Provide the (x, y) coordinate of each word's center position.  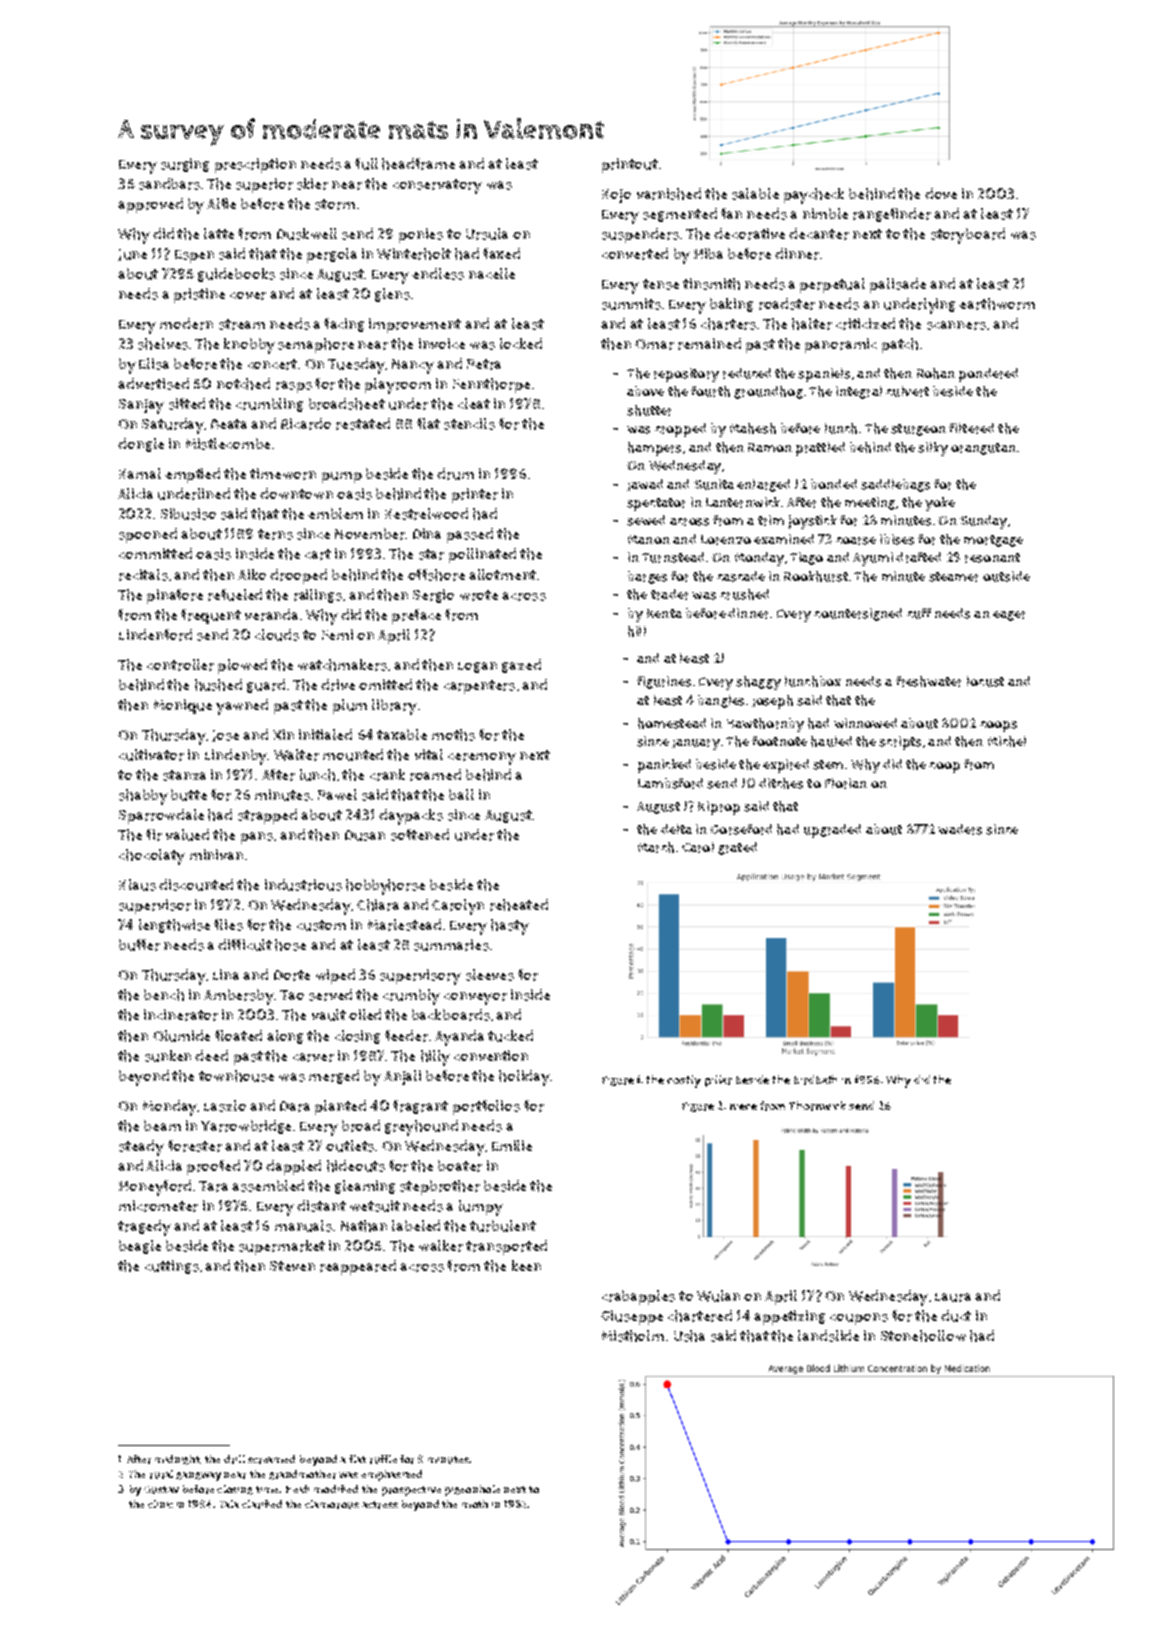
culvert (907, 391)
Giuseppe (632, 1317)
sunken (168, 1056)
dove (941, 193)
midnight (177, 1460)
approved (150, 205)
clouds (277, 635)
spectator (656, 504)
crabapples (638, 1297)
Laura (953, 1297)
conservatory (437, 186)
